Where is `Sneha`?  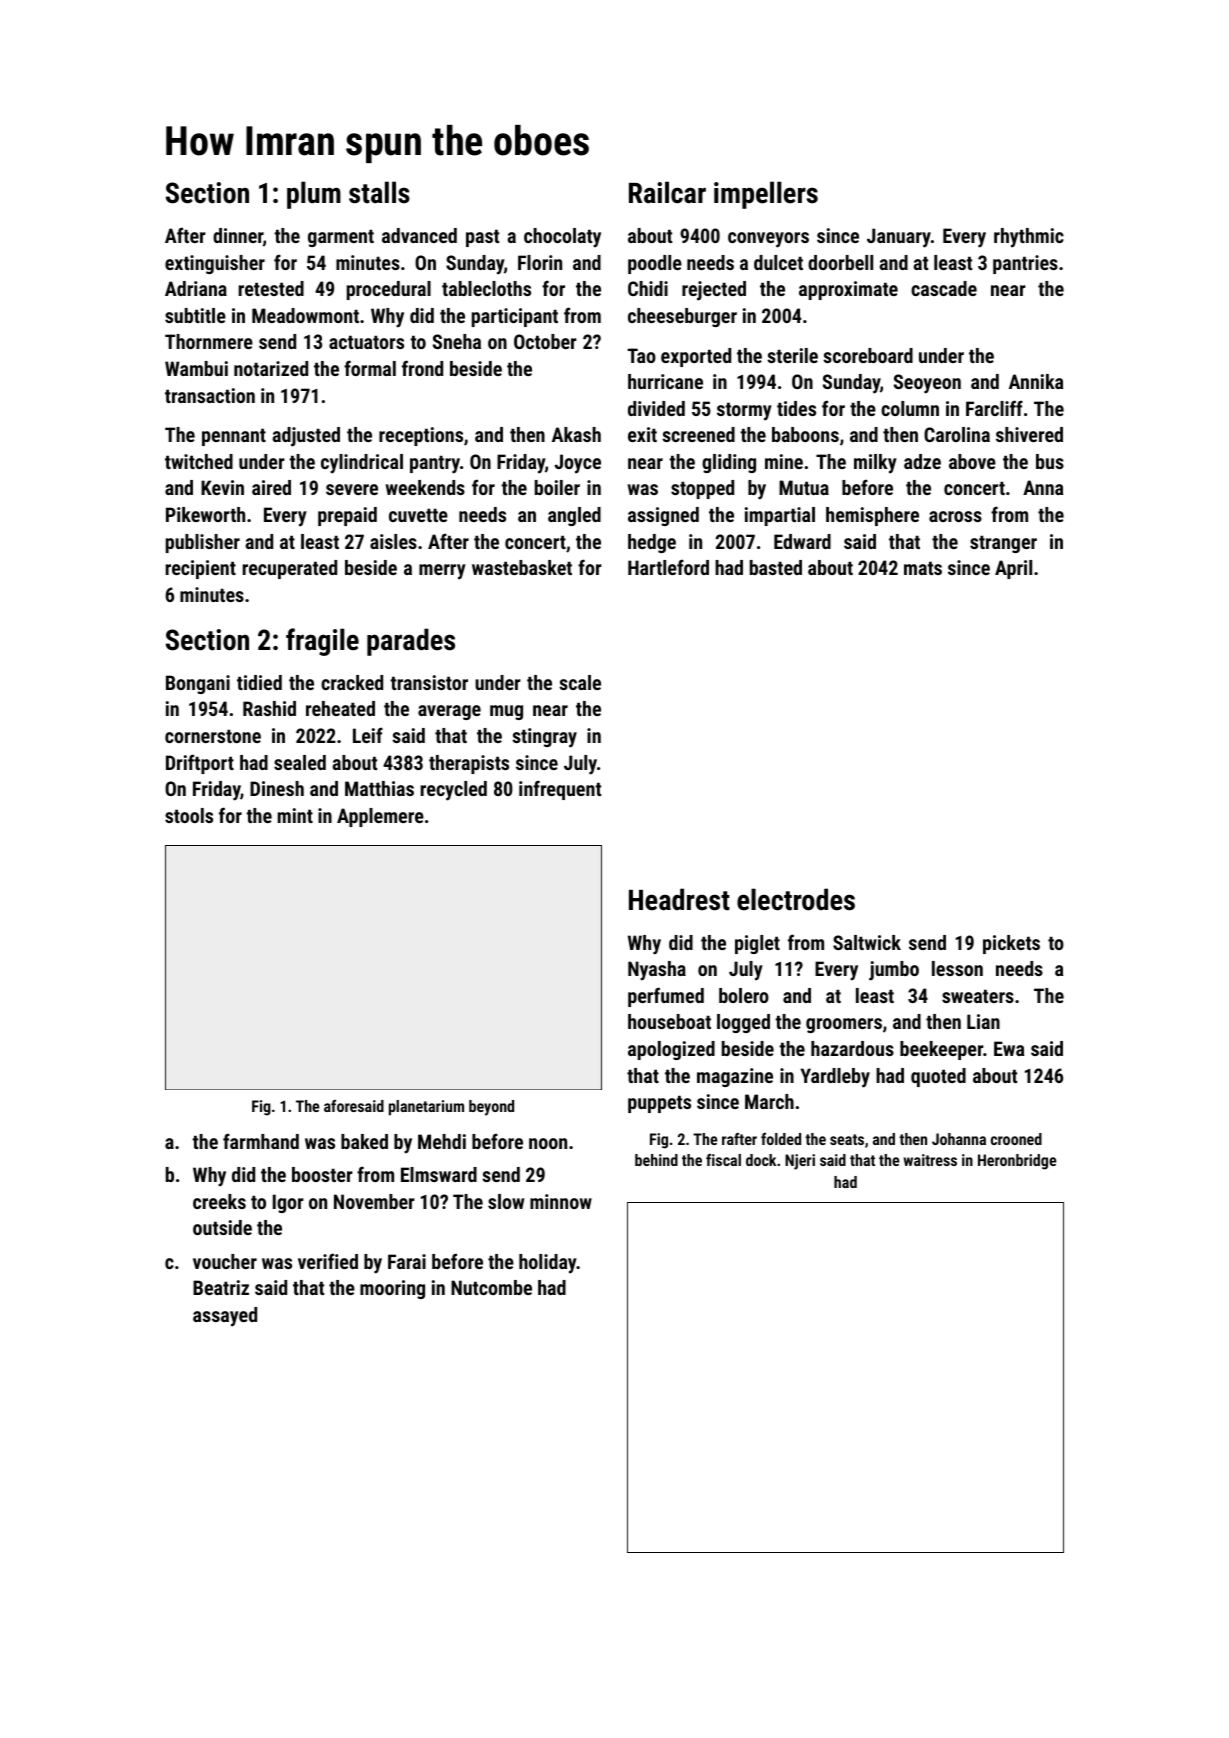
Sneha is located at coordinates (457, 341).
